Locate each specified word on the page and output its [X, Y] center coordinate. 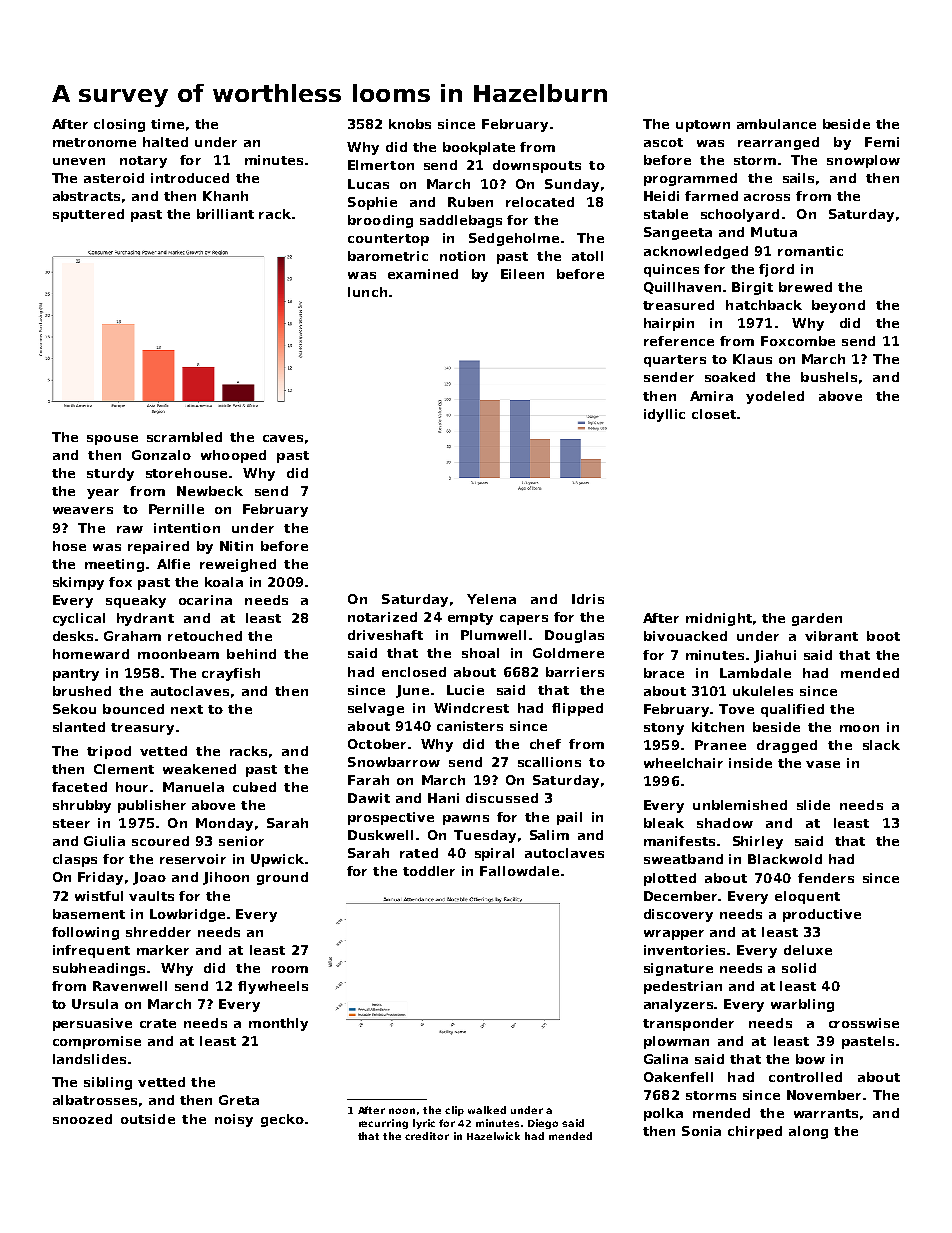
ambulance [776, 124]
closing [119, 125]
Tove [736, 709]
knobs [410, 124]
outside [148, 1119]
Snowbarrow [394, 762]
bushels [829, 377]
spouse [112, 440]
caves [283, 438]
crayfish [231, 674]
